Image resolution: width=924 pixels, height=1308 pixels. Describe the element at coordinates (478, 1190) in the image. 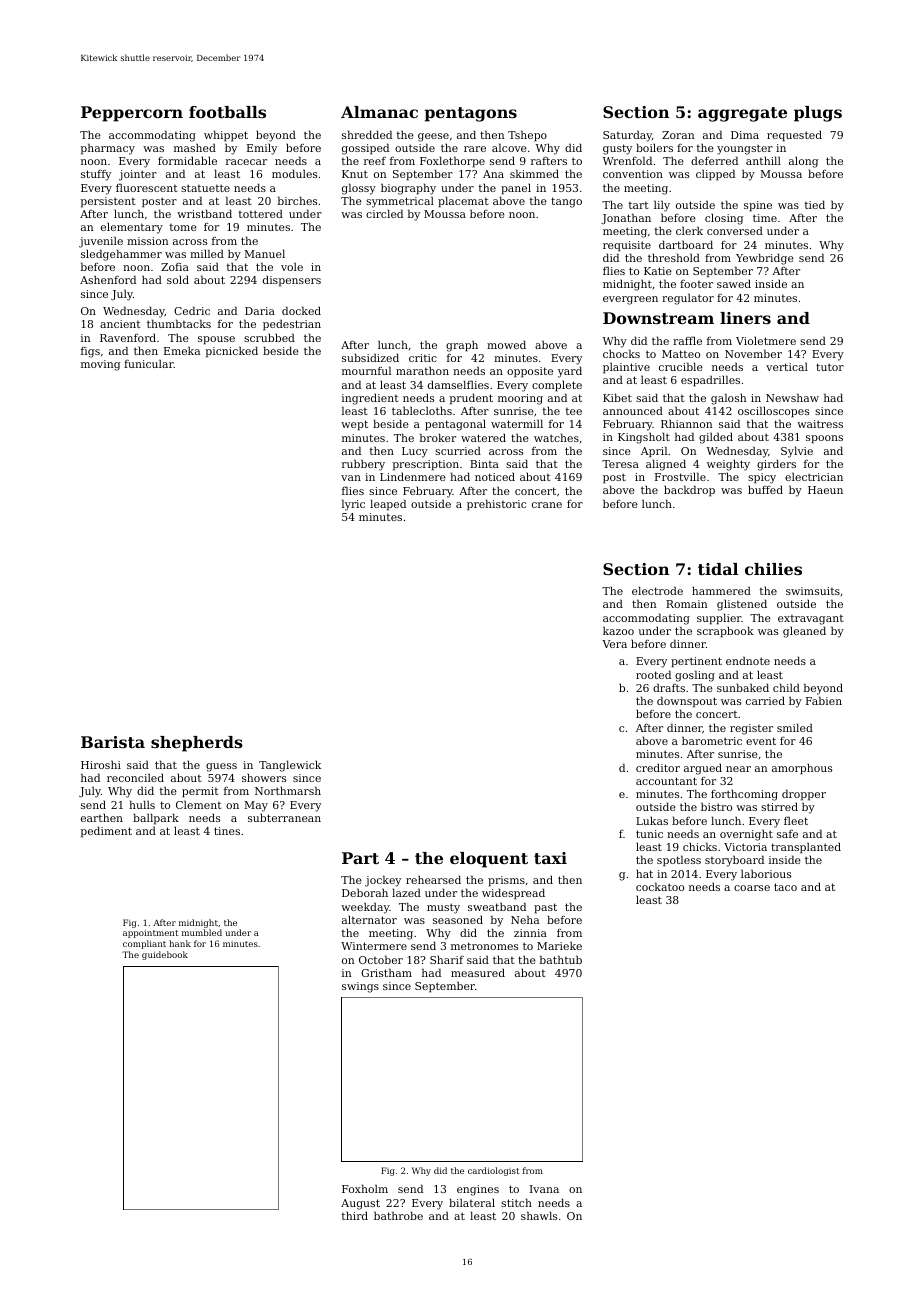

I see `engines` at that location.
